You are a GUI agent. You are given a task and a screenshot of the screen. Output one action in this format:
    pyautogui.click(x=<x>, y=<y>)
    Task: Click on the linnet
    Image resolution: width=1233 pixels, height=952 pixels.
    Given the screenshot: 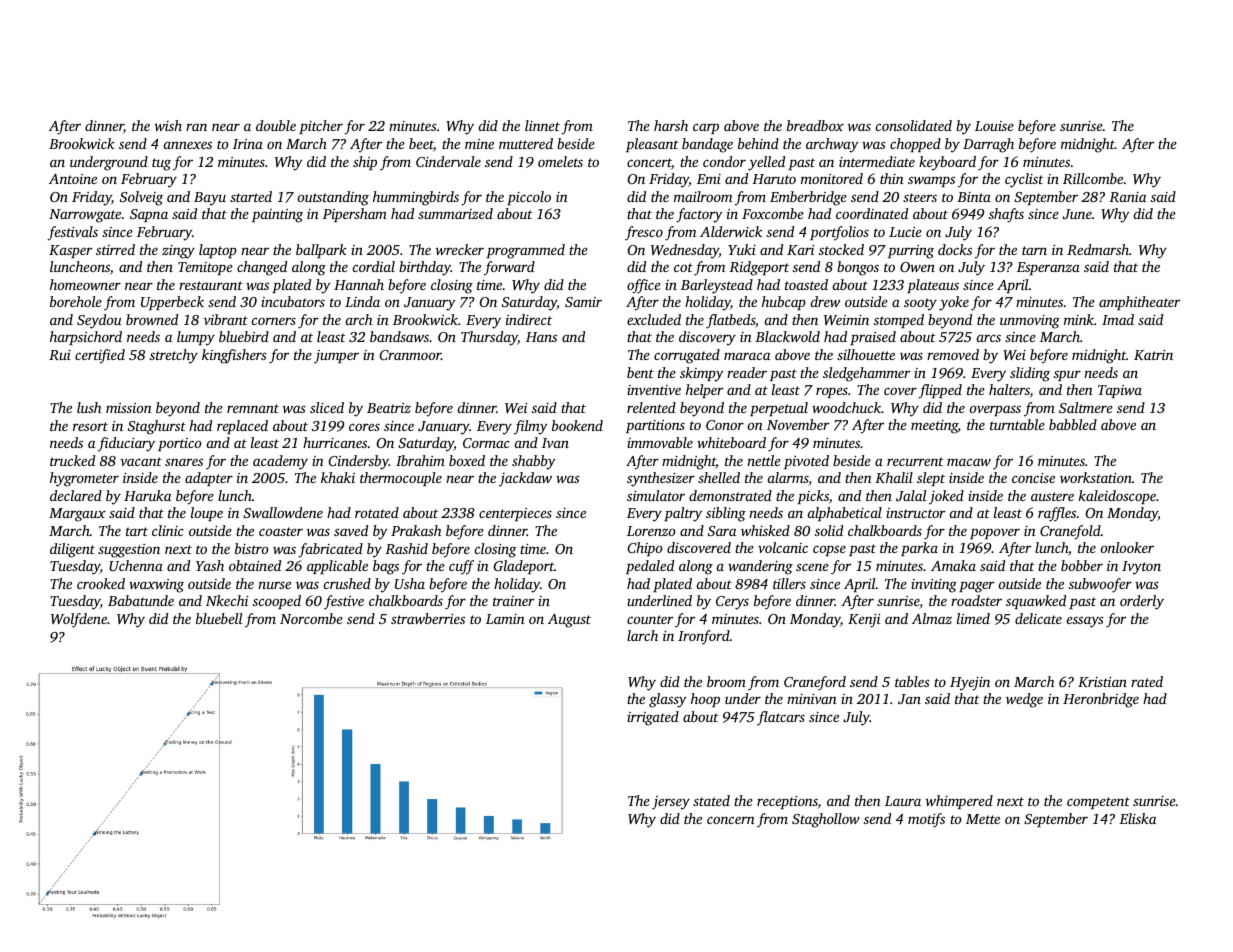 What is the action you would take?
    pyautogui.click(x=542, y=125)
